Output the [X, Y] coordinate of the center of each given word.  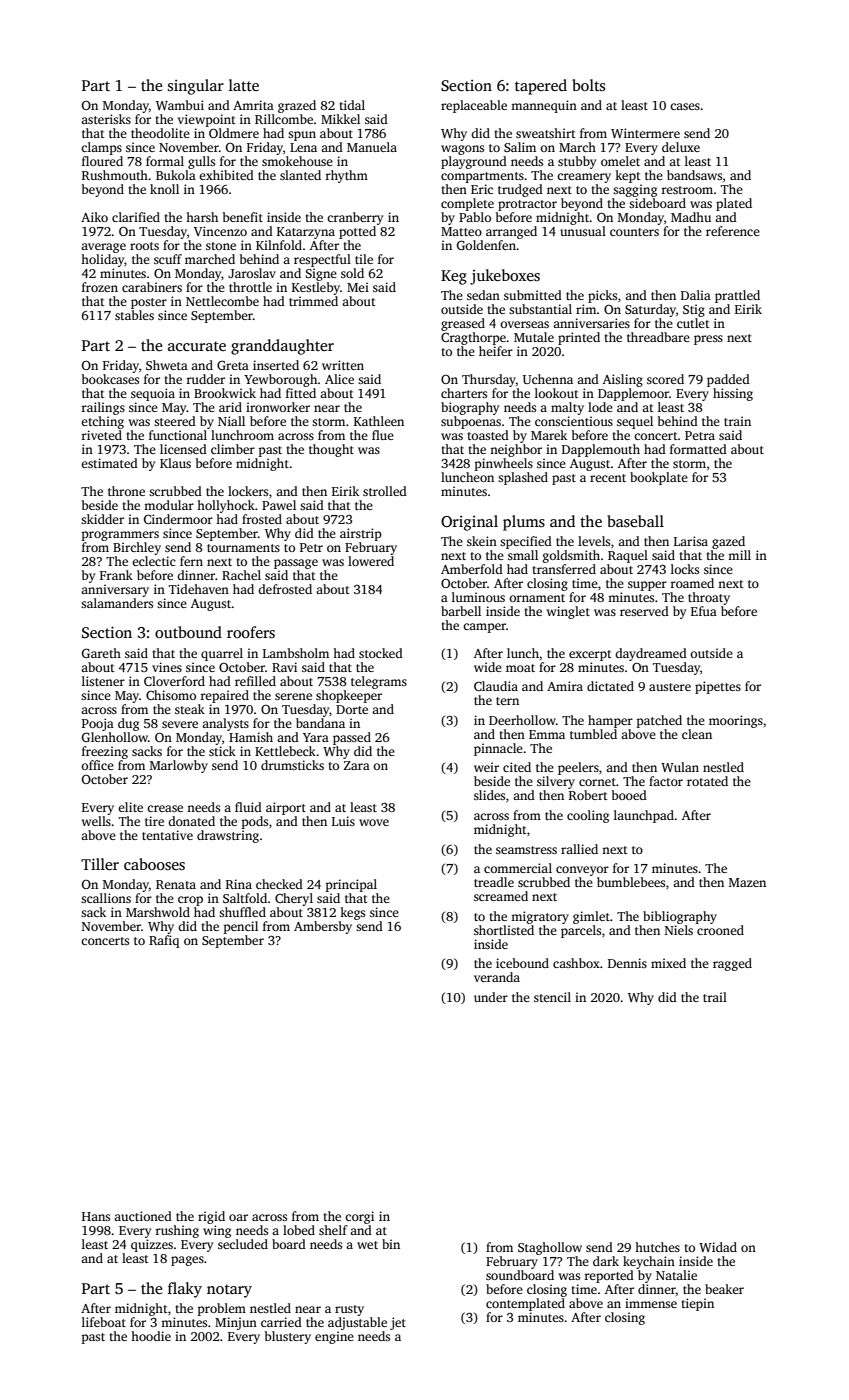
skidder [102, 519]
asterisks [106, 119]
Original [469, 523]
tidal [352, 105]
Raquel [628, 556]
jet [398, 1323]
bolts [588, 85]
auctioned [143, 1216]
